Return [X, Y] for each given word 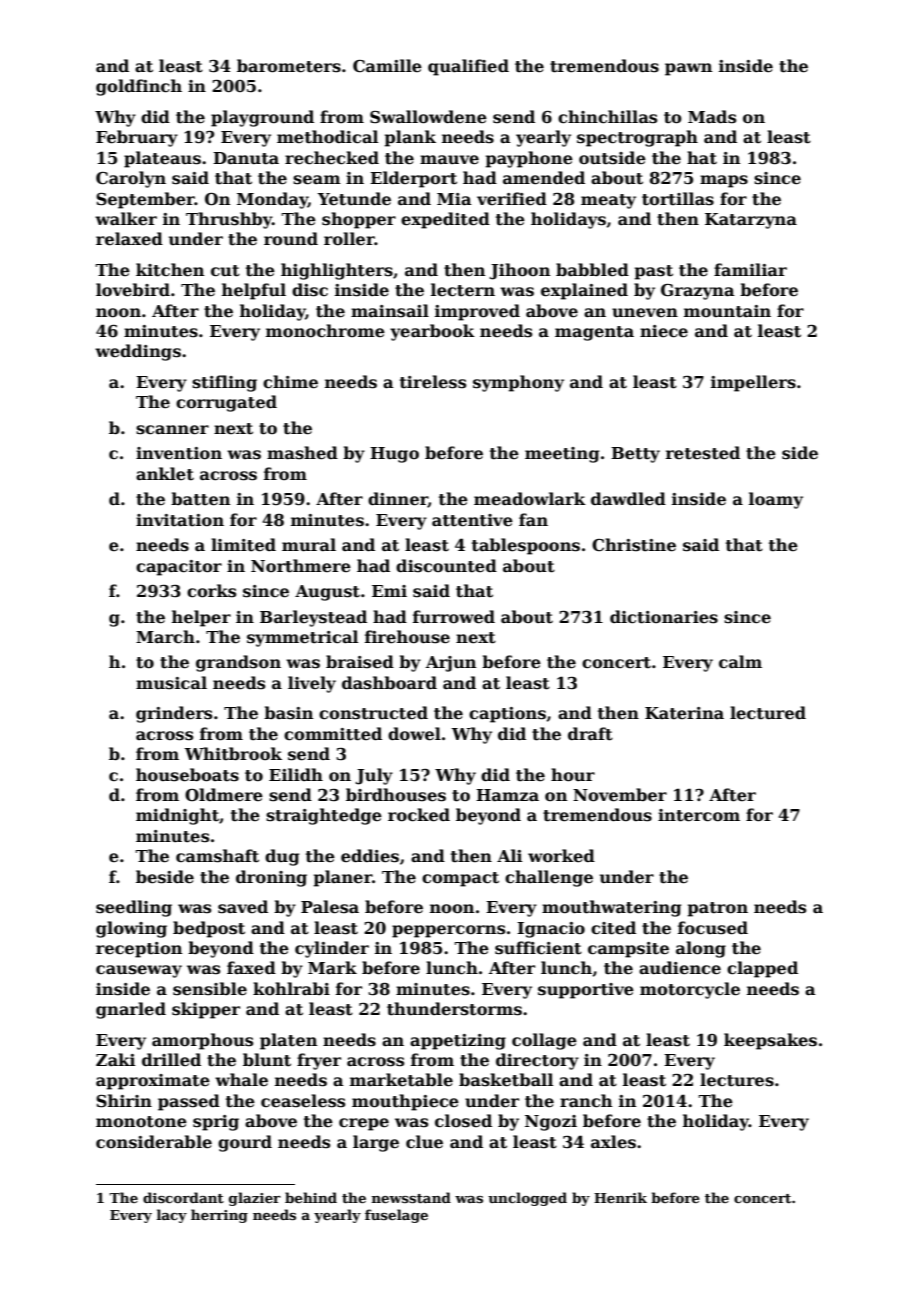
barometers [289, 66]
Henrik [620, 1197]
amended [544, 178]
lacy [172, 1216]
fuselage [396, 1216]
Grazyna [698, 292]
